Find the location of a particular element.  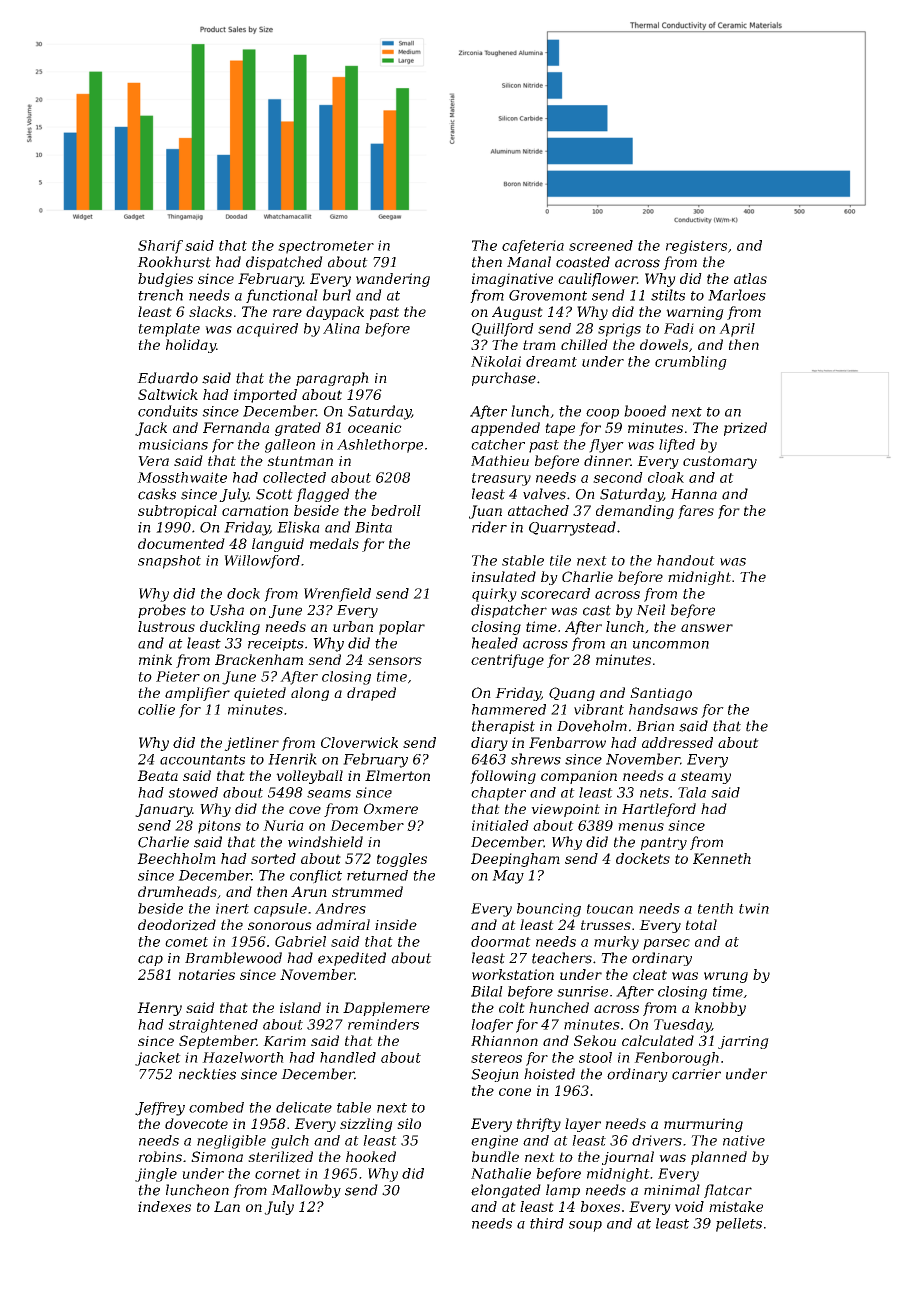

screened is located at coordinates (601, 245).
